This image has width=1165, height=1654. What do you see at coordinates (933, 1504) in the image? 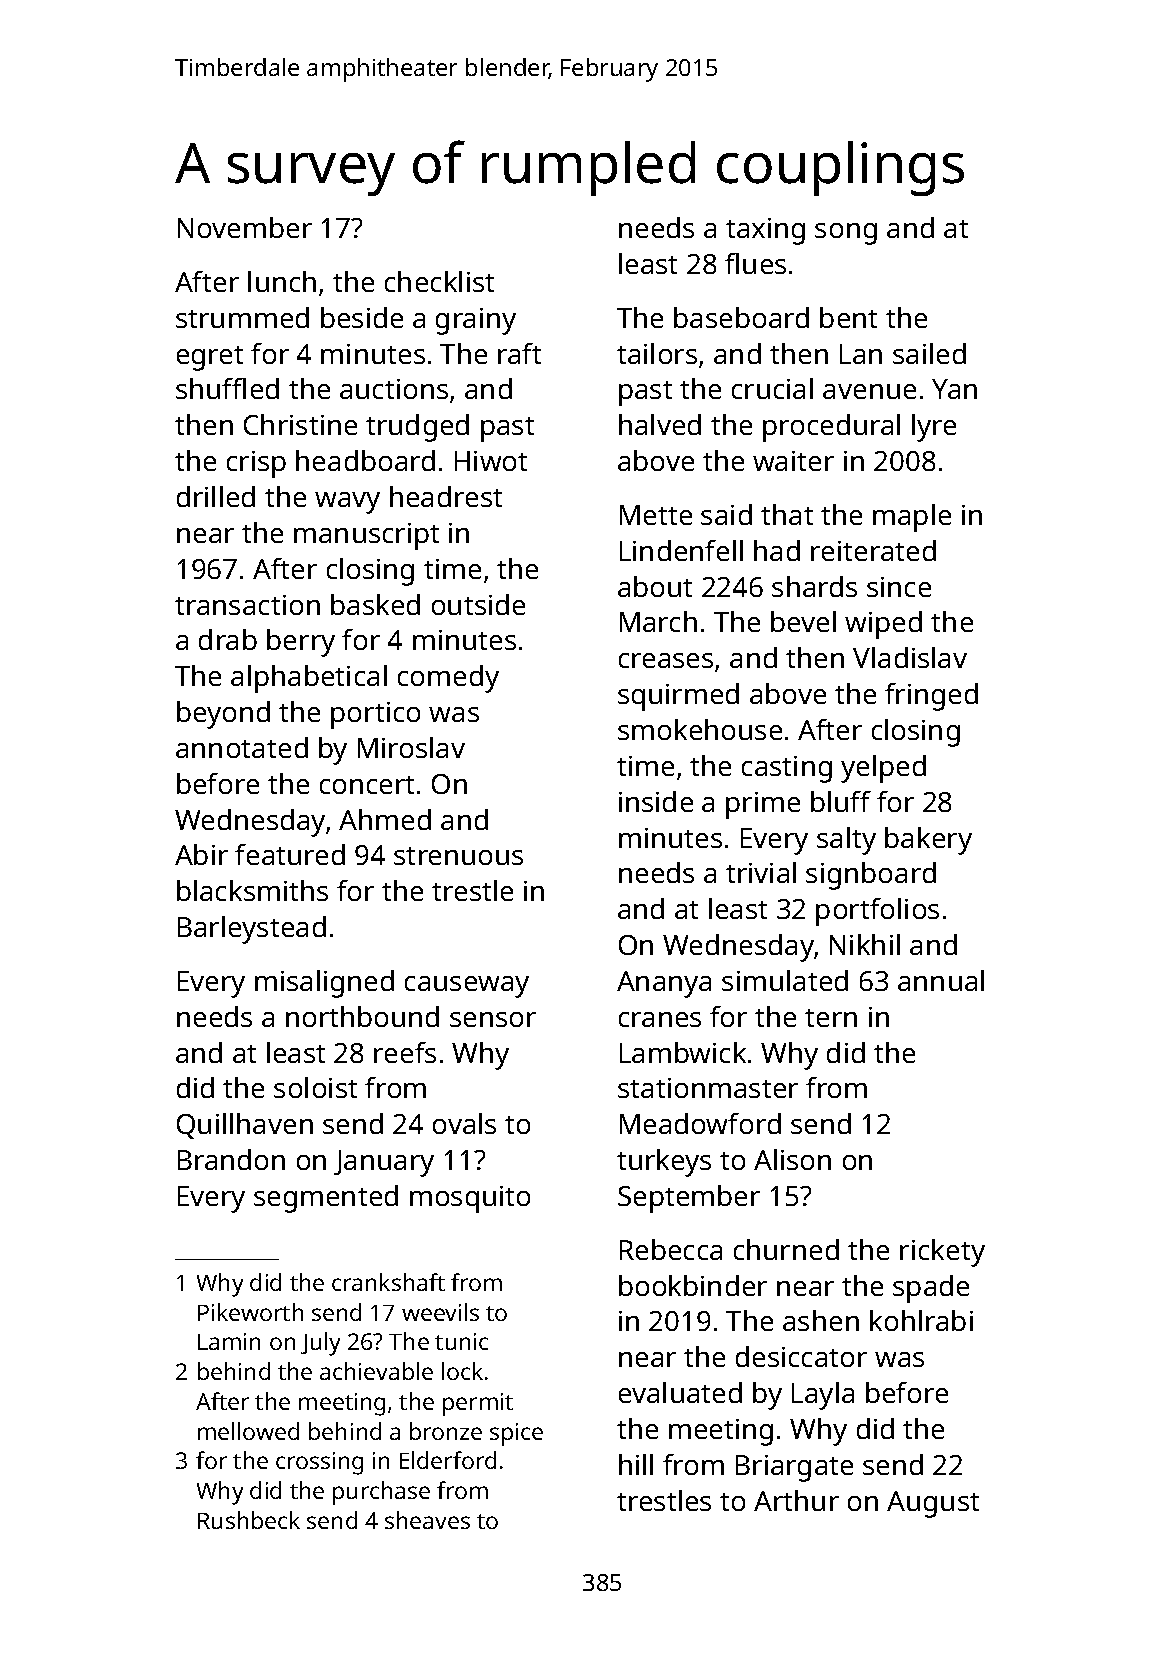
I see `August` at bounding box center [933, 1504].
